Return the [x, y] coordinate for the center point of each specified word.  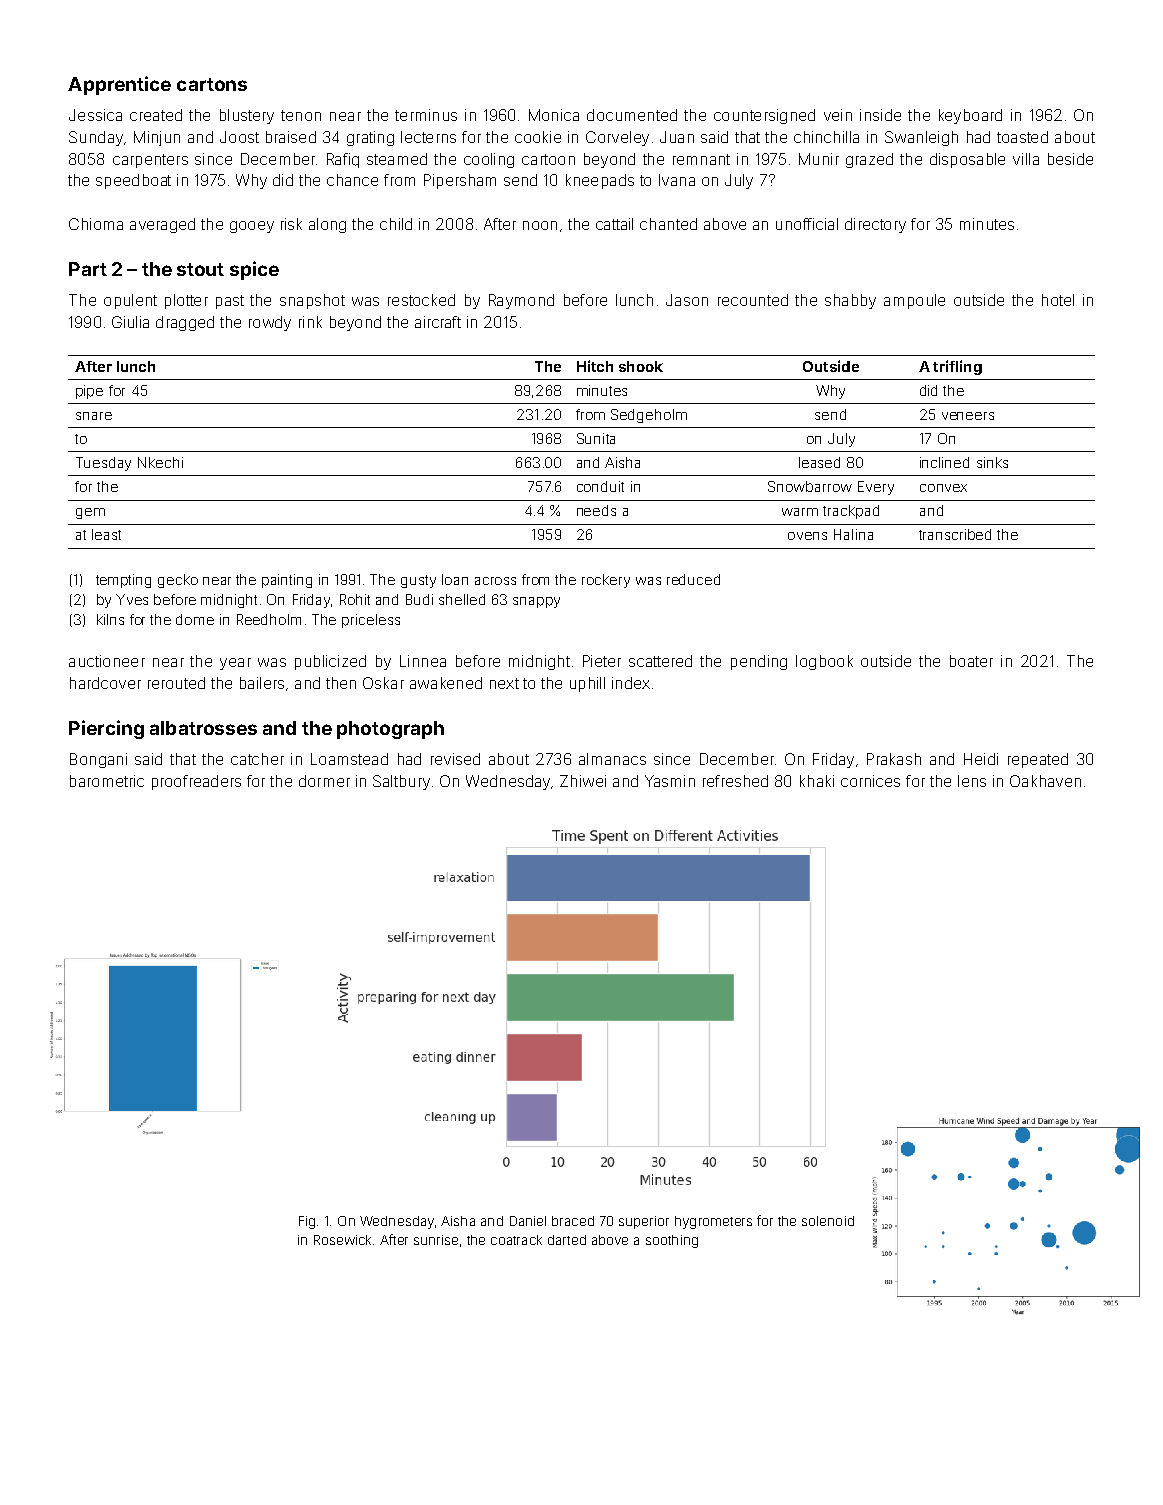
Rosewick [342, 1240]
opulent [130, 301]
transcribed [955, 534]
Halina [853, 534]
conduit [600, 486]
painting [287, 581]
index [631, 683]
